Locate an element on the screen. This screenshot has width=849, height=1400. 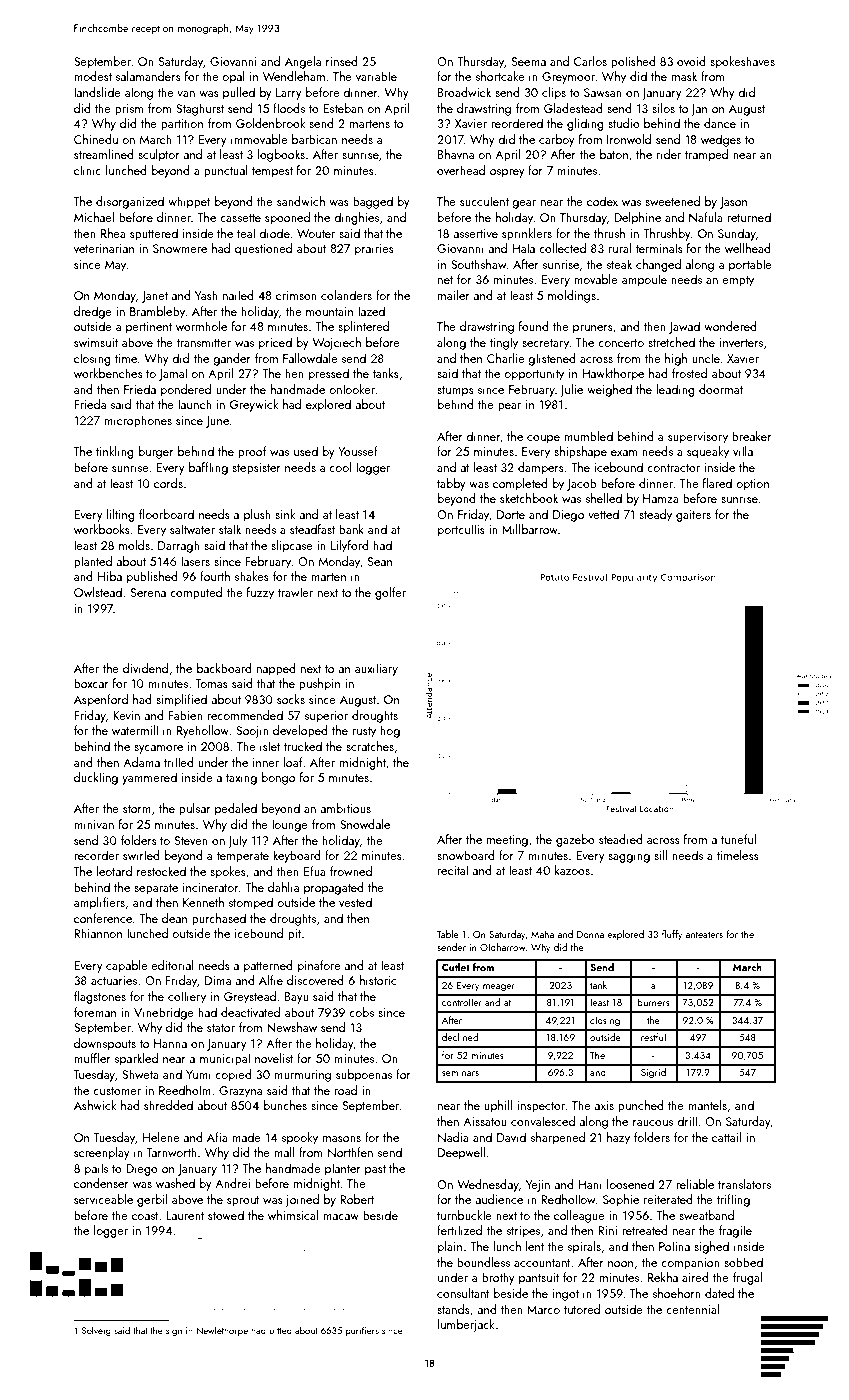
tuneful is located at coordinates (738, 839).
